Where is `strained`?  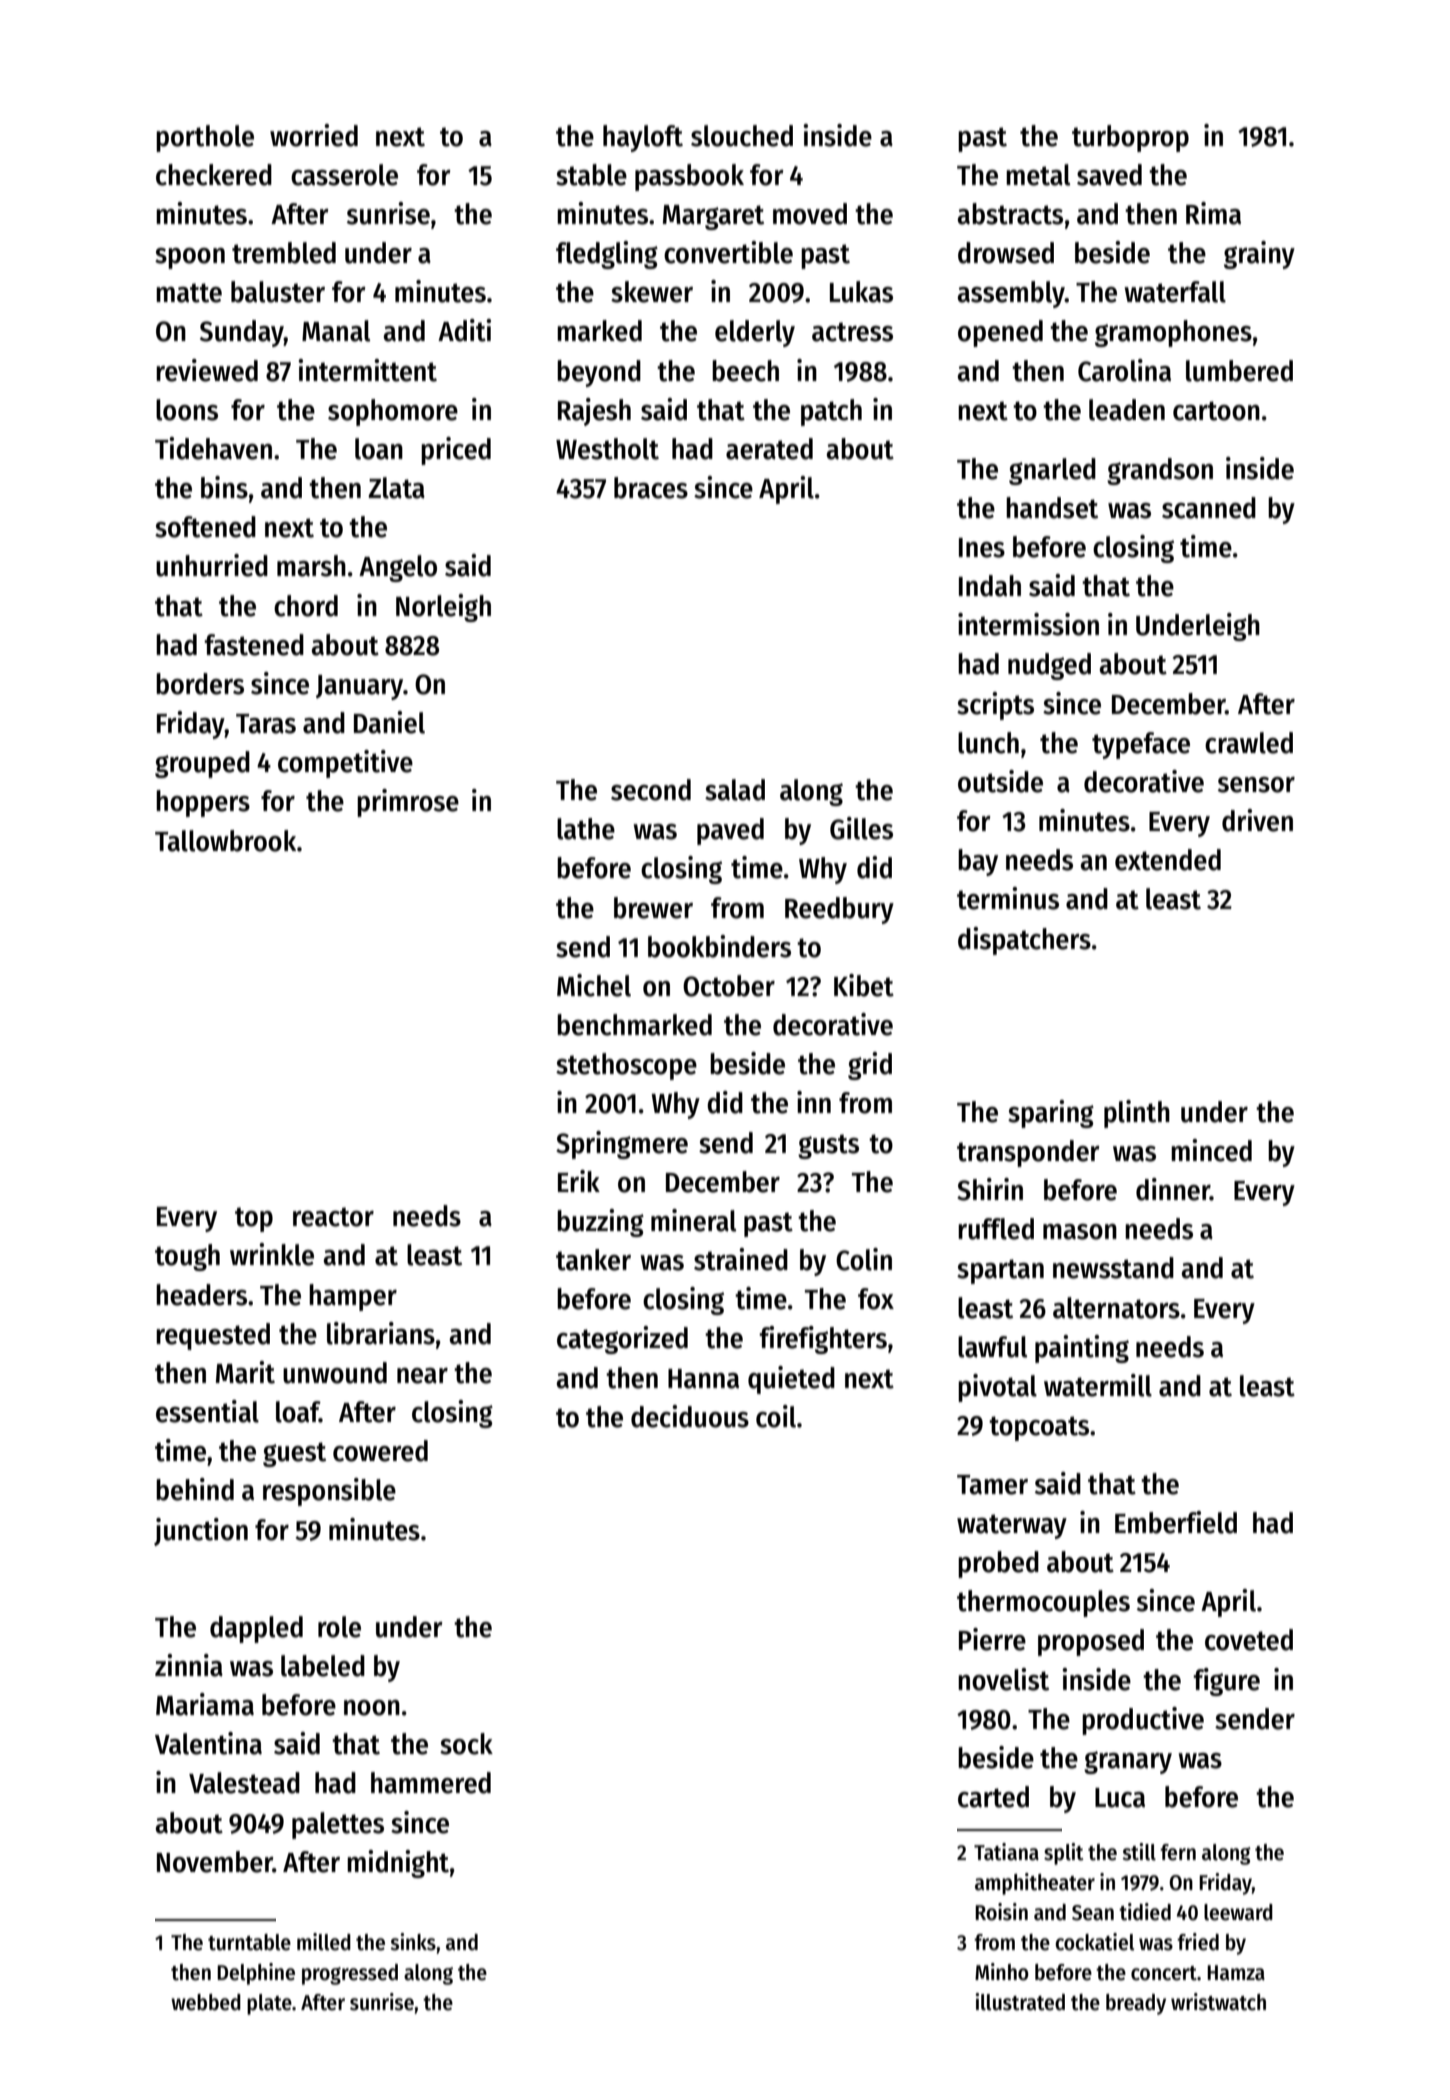
strained is located at coordinates (741, 1259).
